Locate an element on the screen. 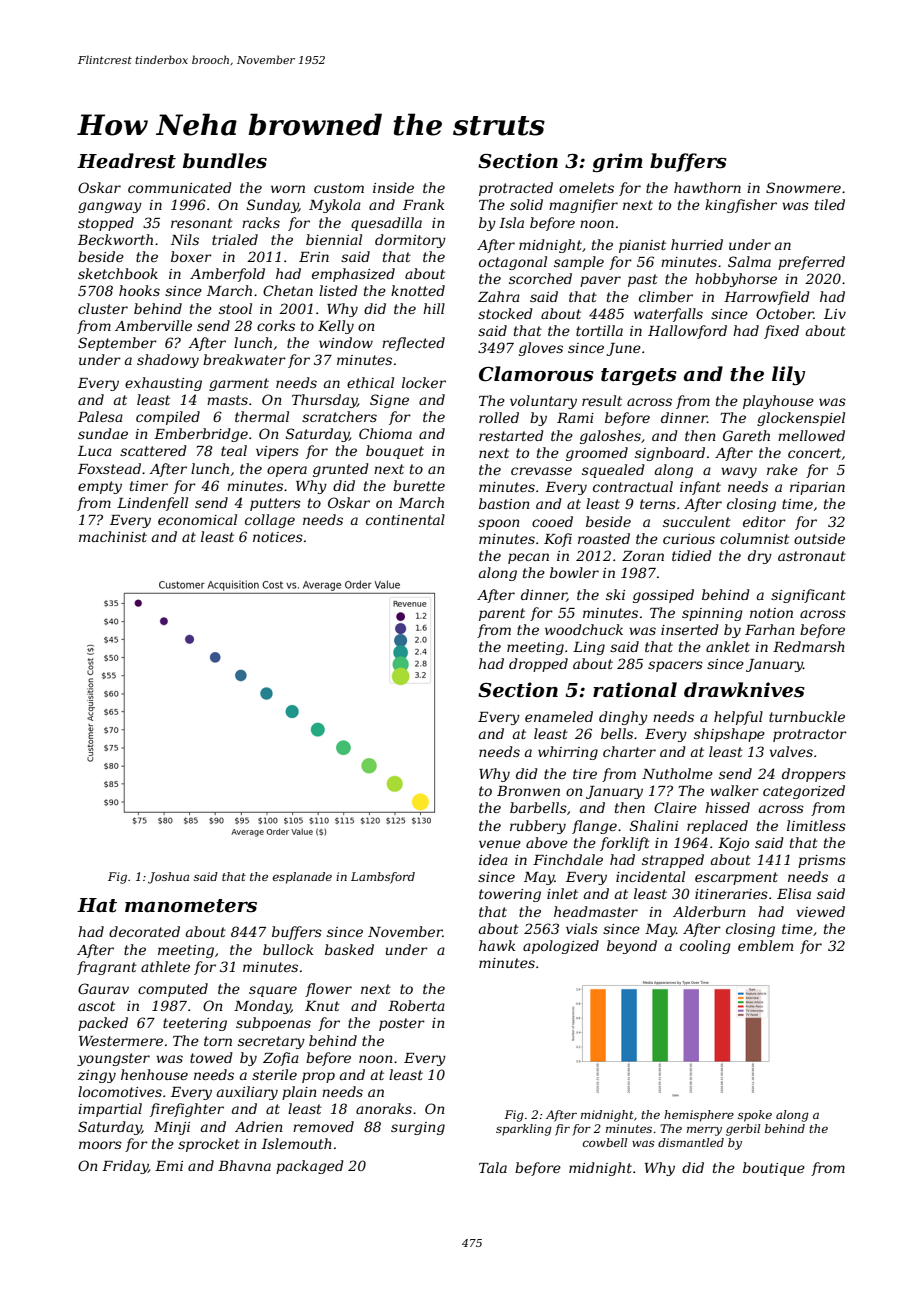 This screenshot has height=1308, width=924. parent is located at coordinates (502, 614).
